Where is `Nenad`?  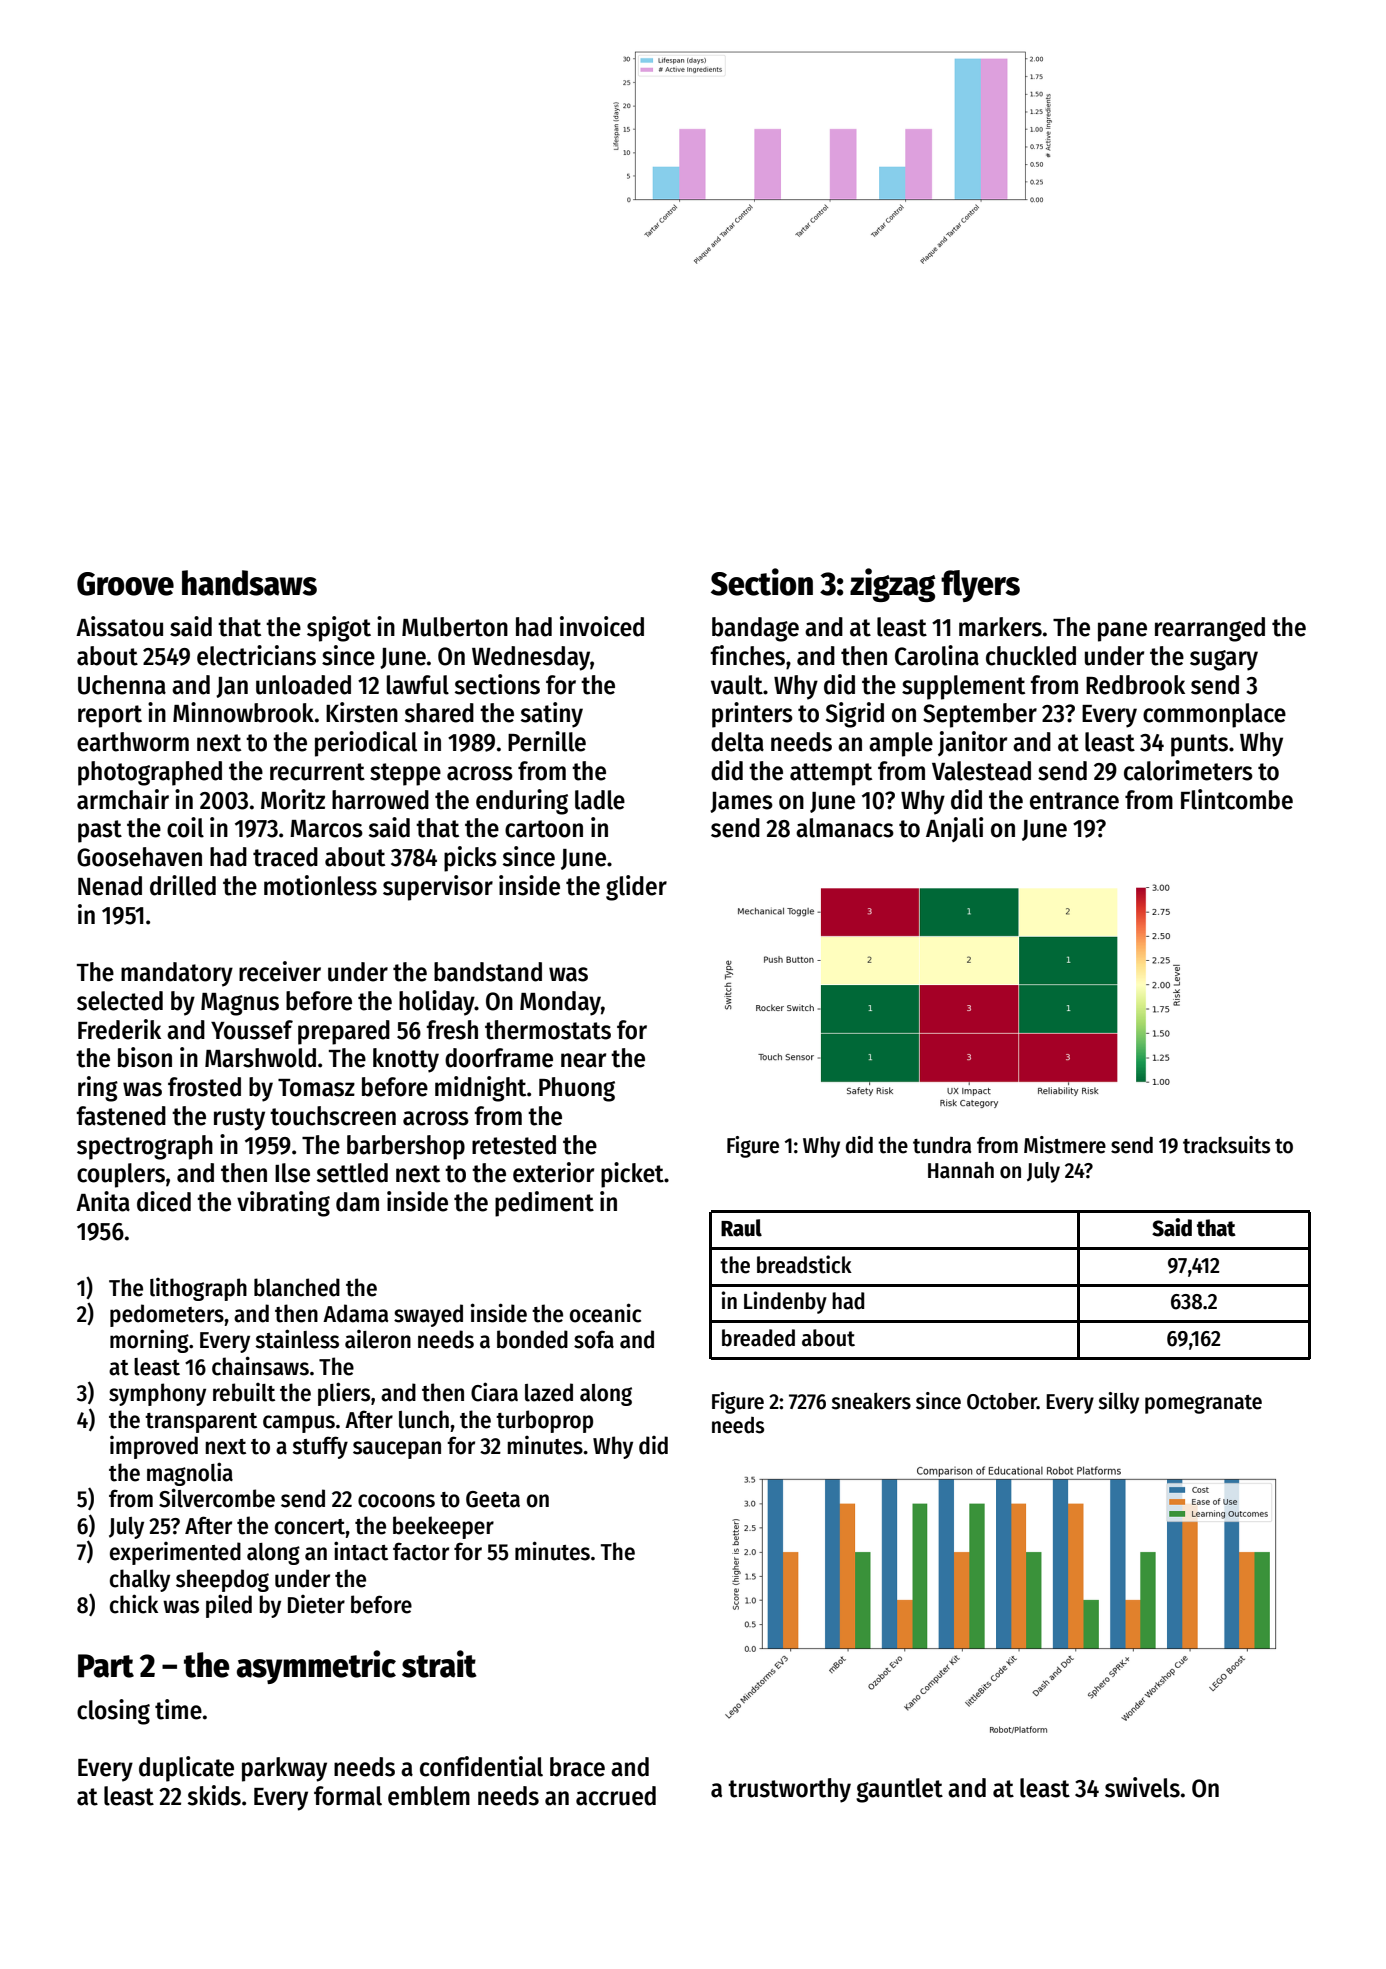
Nenad is located at coordinates (110, 886).
